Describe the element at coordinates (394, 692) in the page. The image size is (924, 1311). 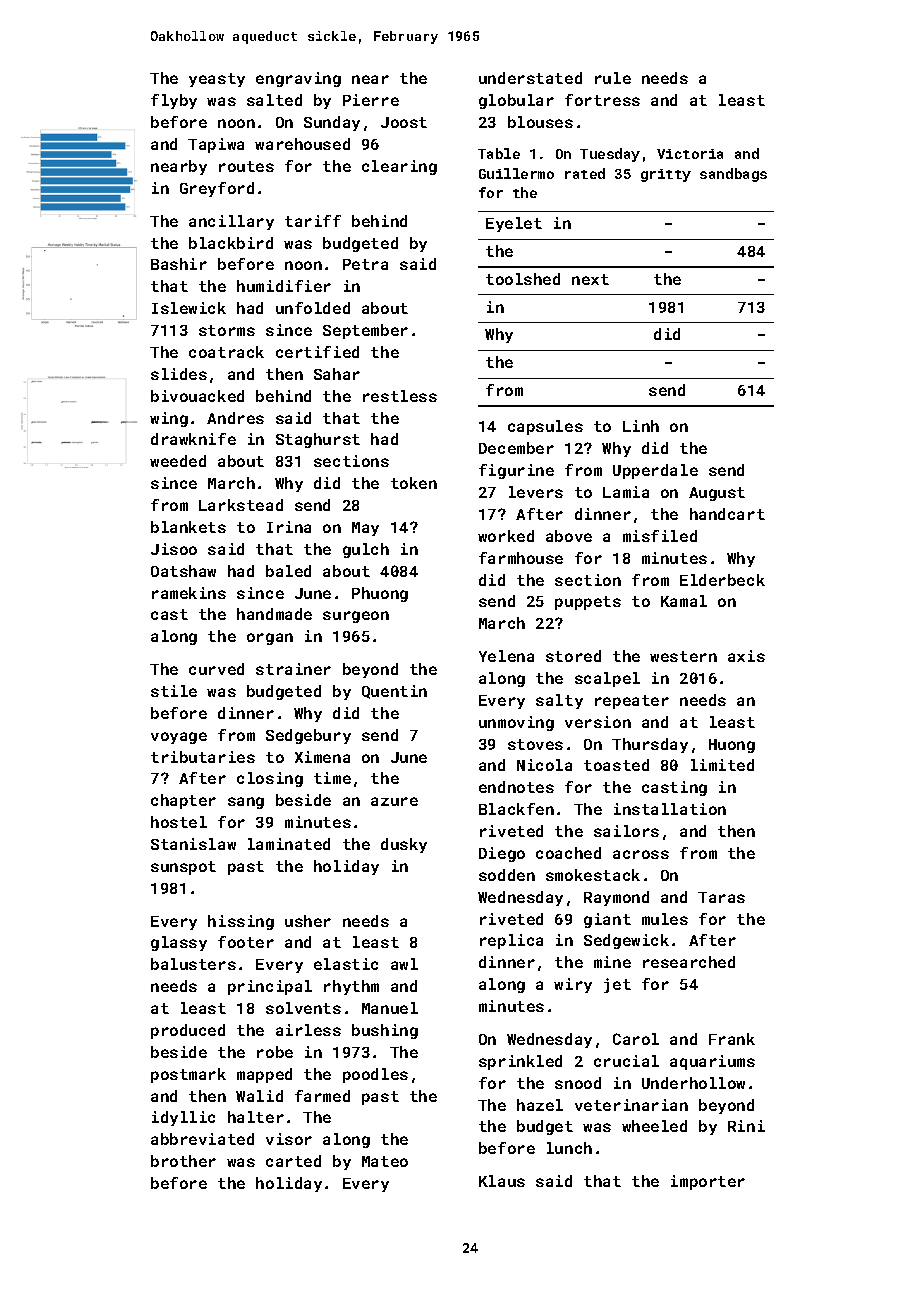
I see `Quentin` at that location.
